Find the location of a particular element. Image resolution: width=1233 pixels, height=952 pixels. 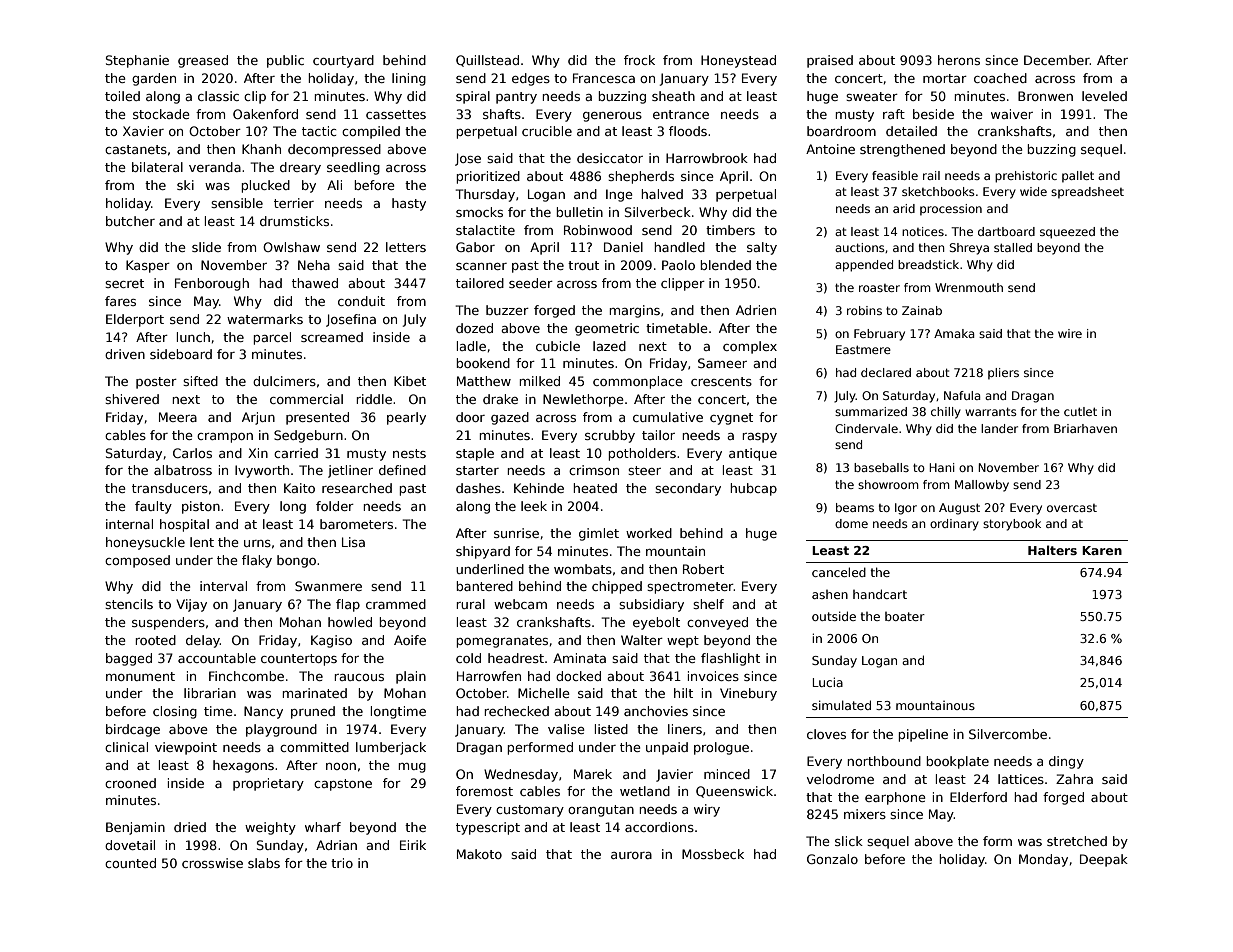

overcast is located at coordinates (1072, 508).
